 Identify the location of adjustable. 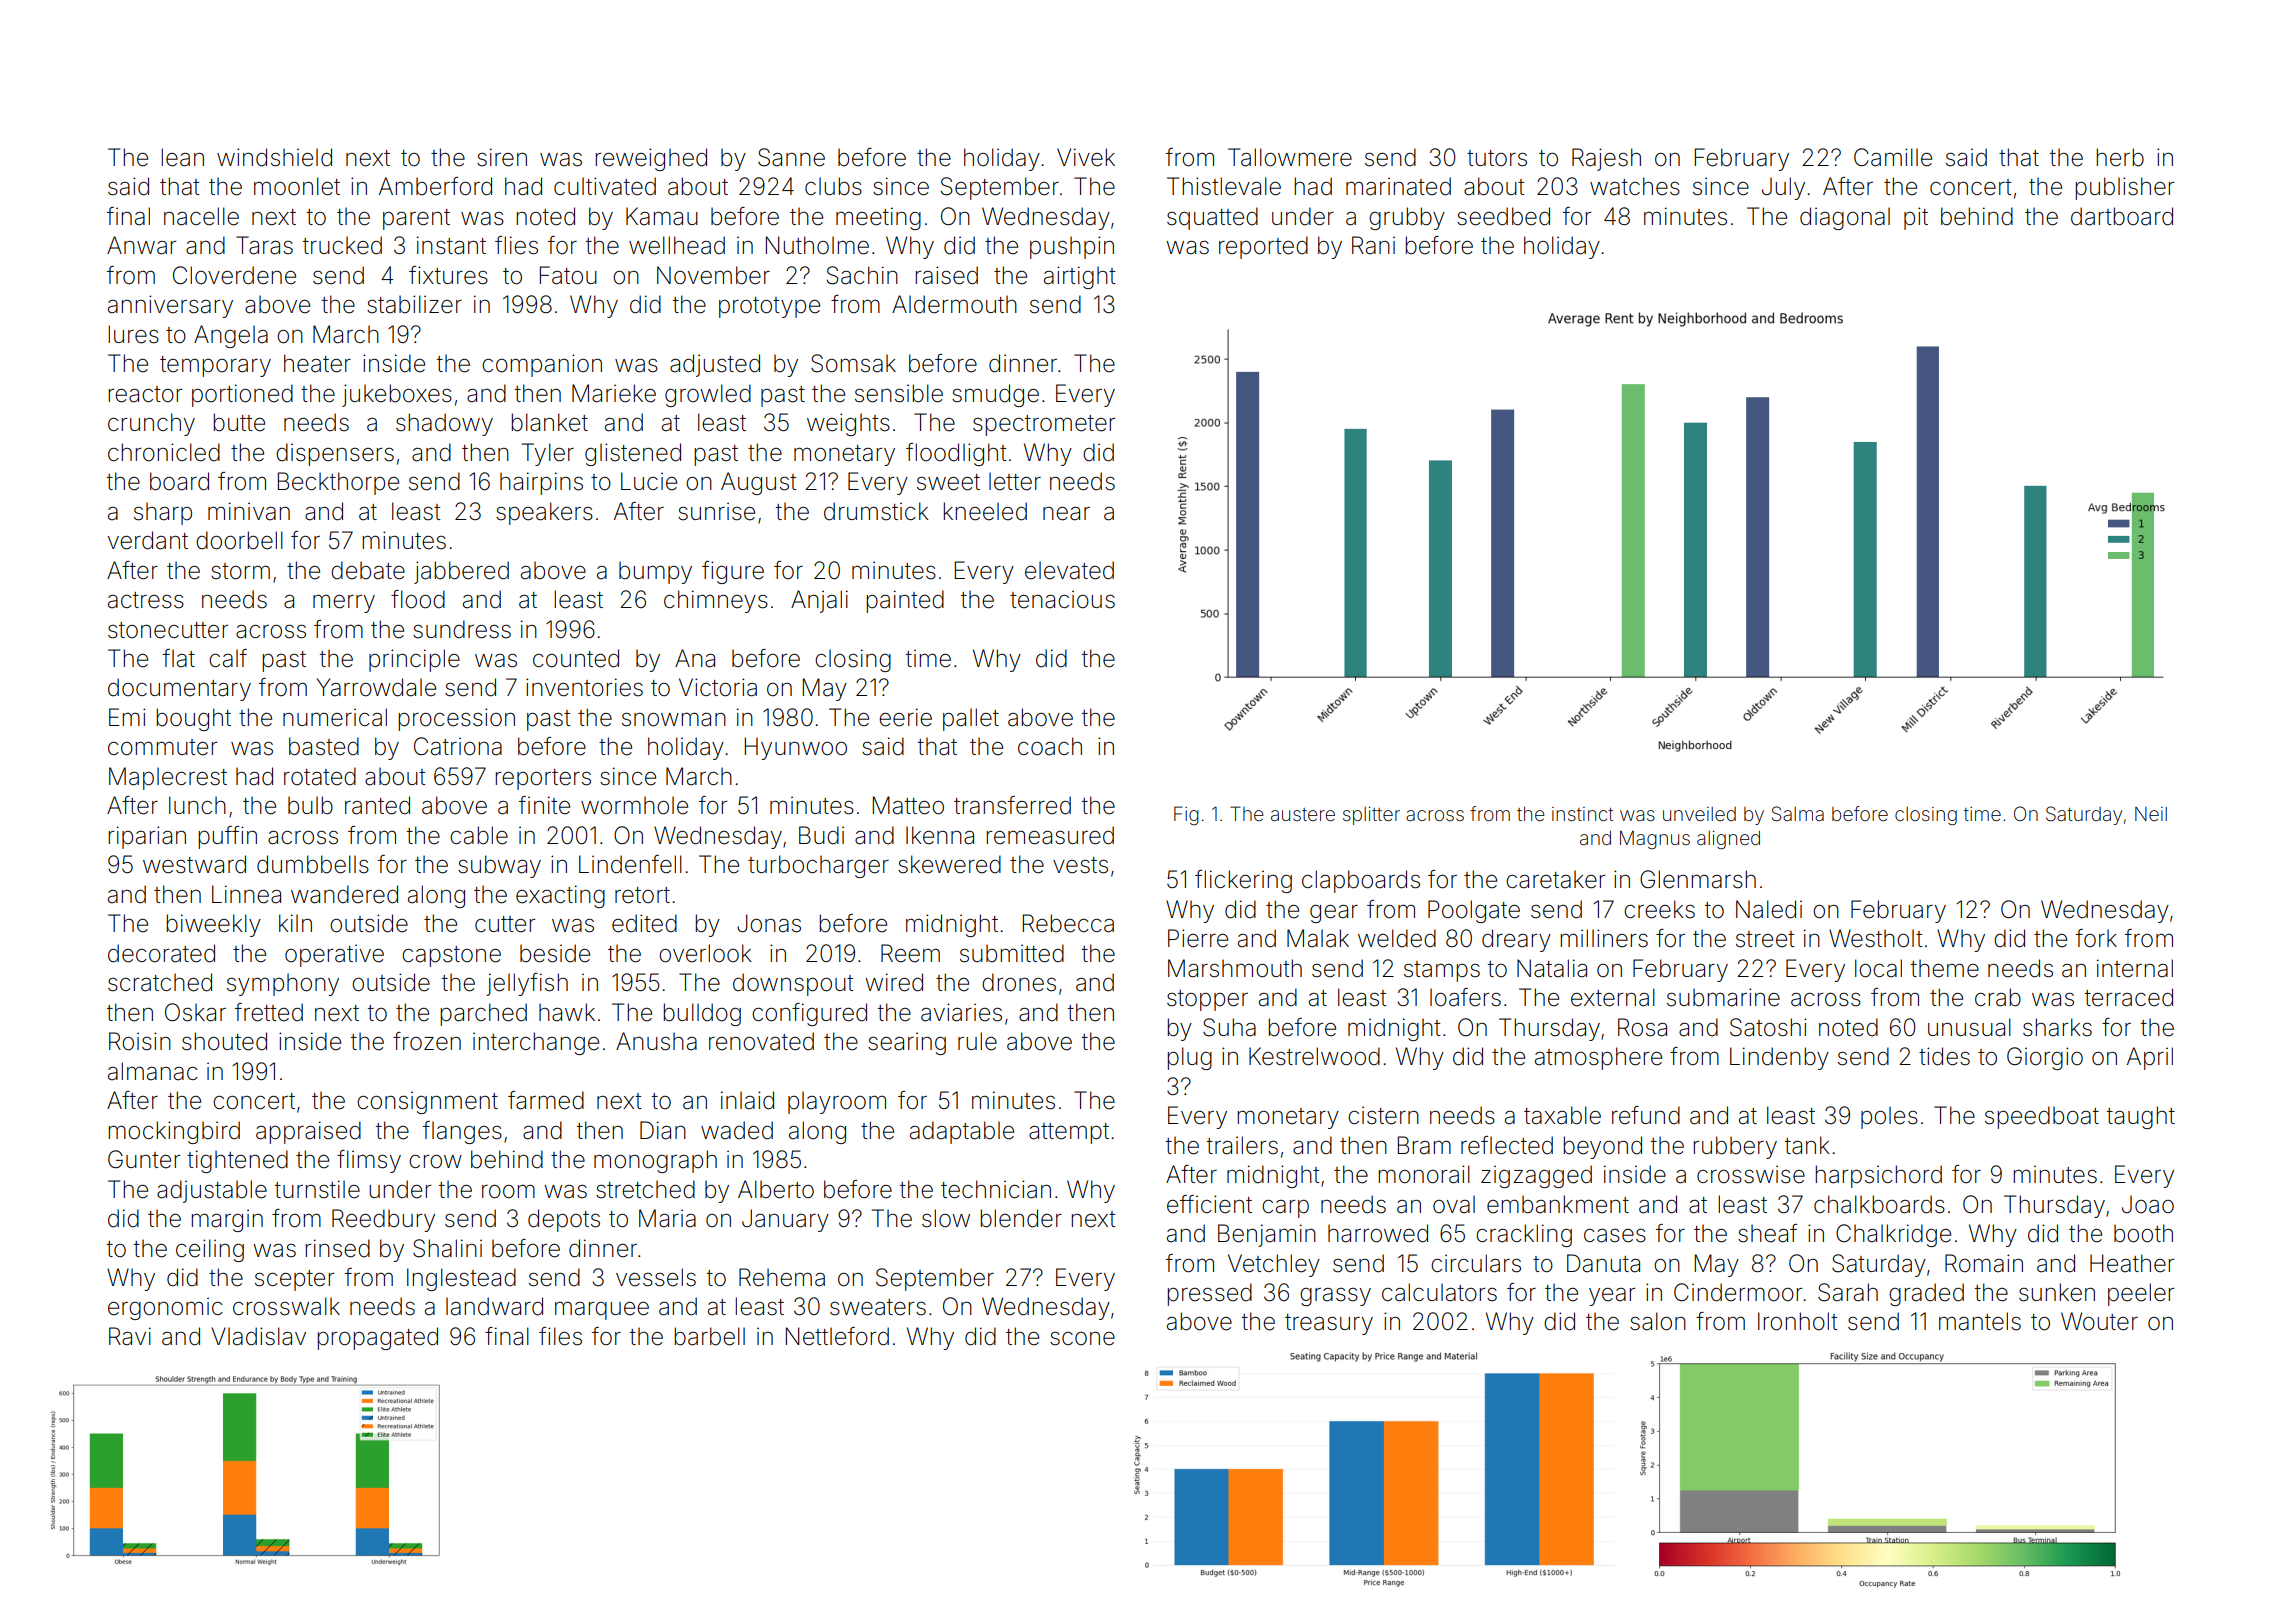
(212, 1191).
